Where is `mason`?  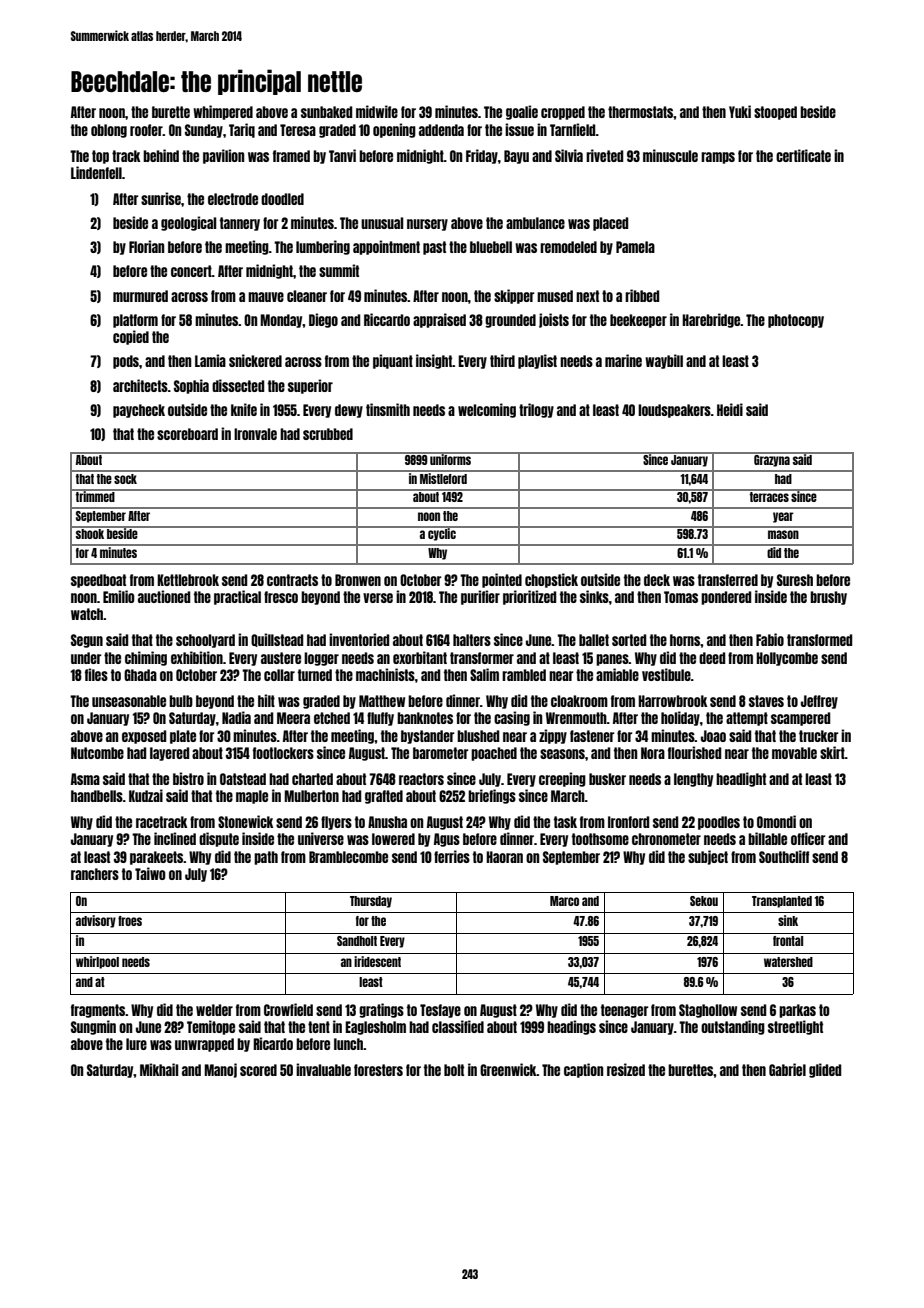
mason is located at coordinates (783, 534).
